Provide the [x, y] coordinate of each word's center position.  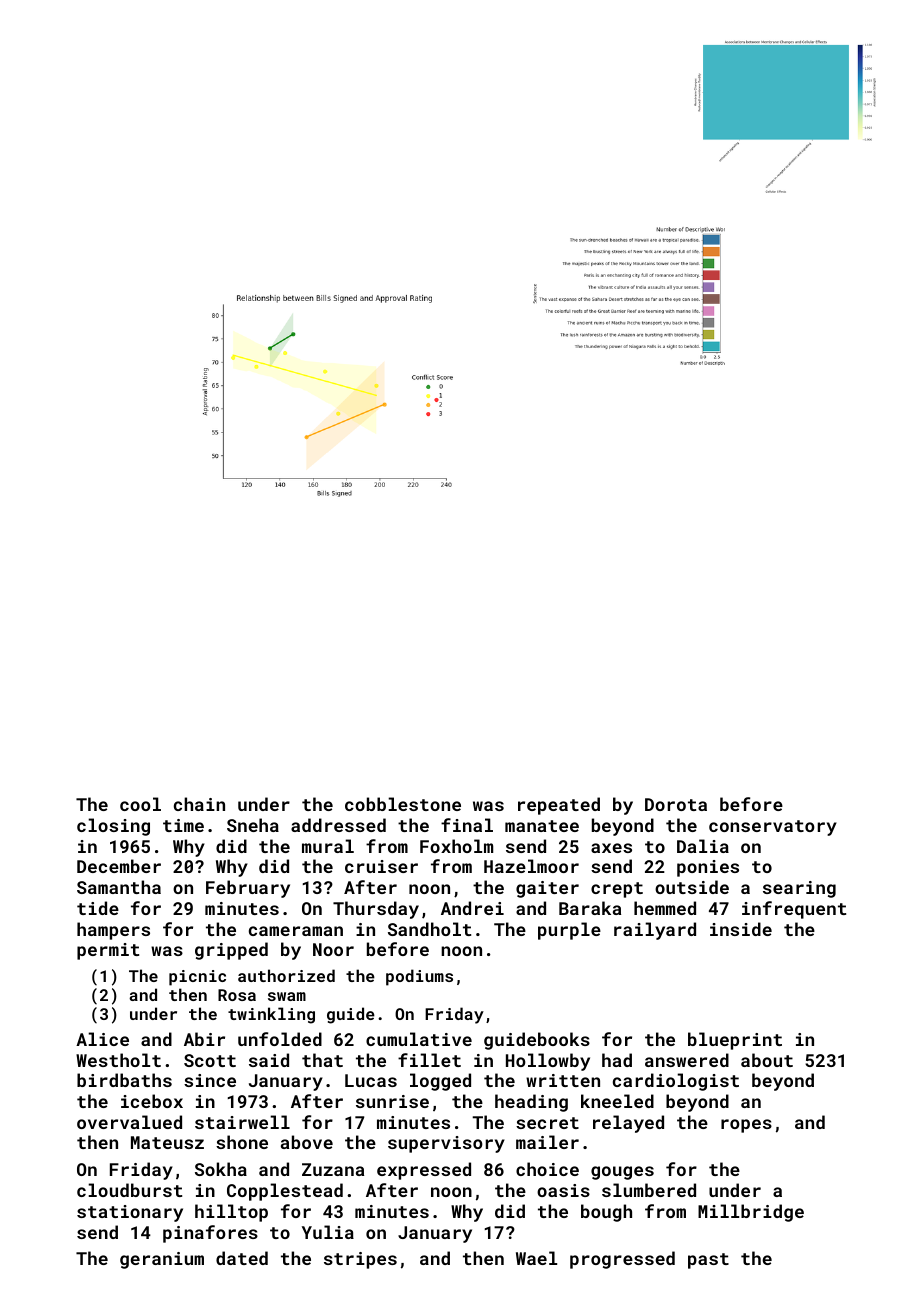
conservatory [773, 828]
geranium [162, 1260]
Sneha [253, 825]
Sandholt [429, 929]
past [708, 1261]
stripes [360, 1260]
